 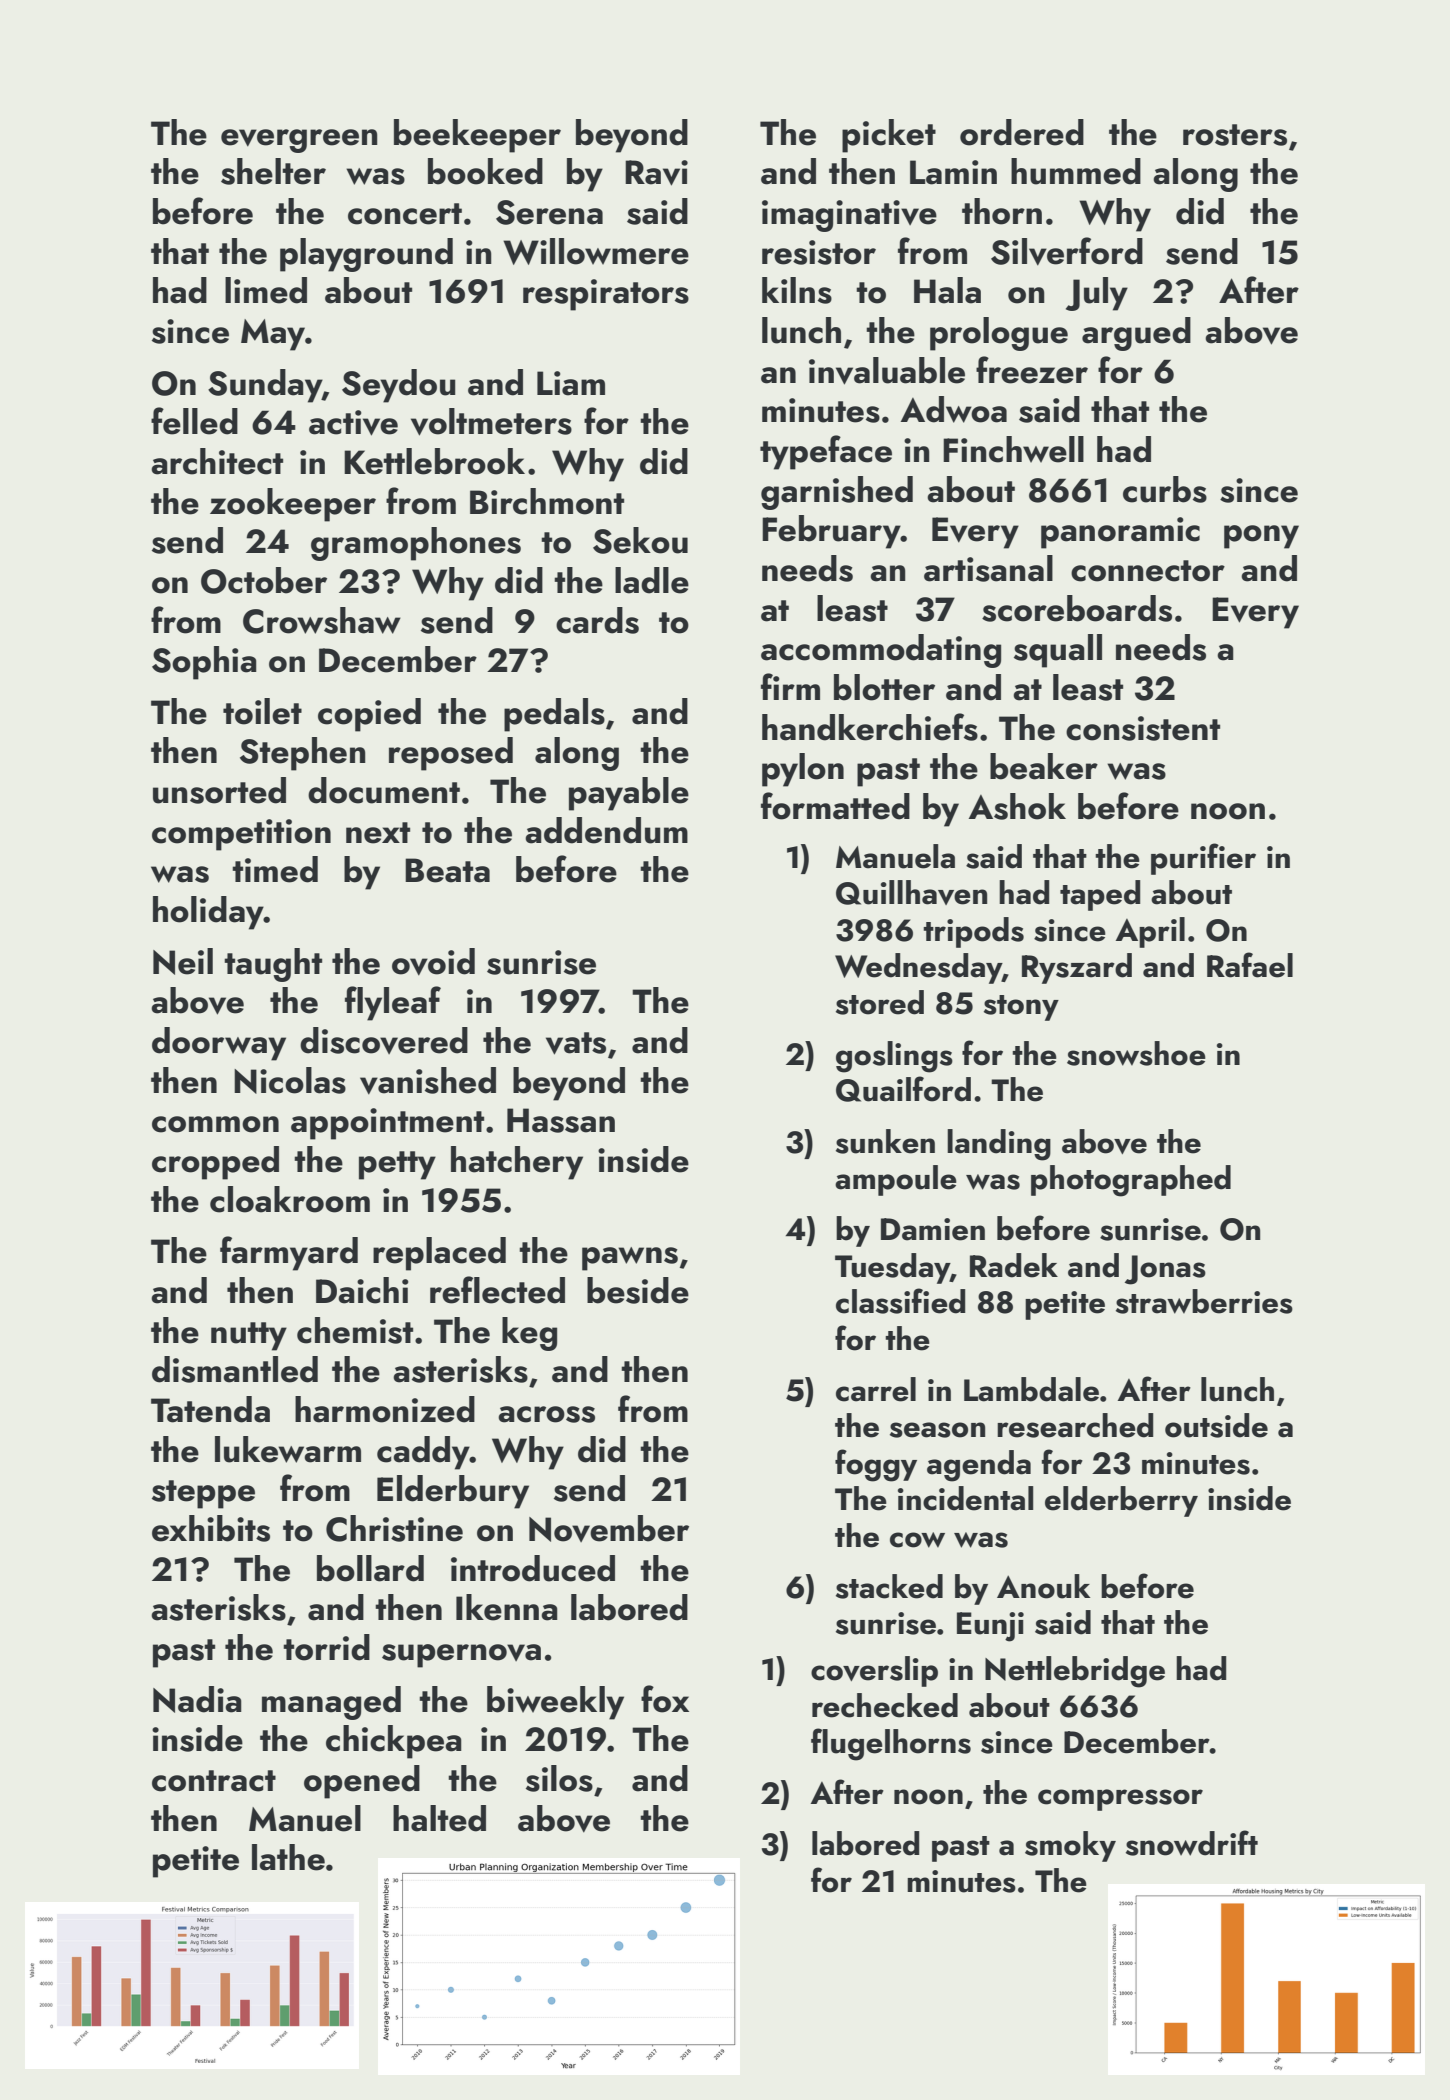 I want to click on Ryszard, so click(x=1077, y=968).
